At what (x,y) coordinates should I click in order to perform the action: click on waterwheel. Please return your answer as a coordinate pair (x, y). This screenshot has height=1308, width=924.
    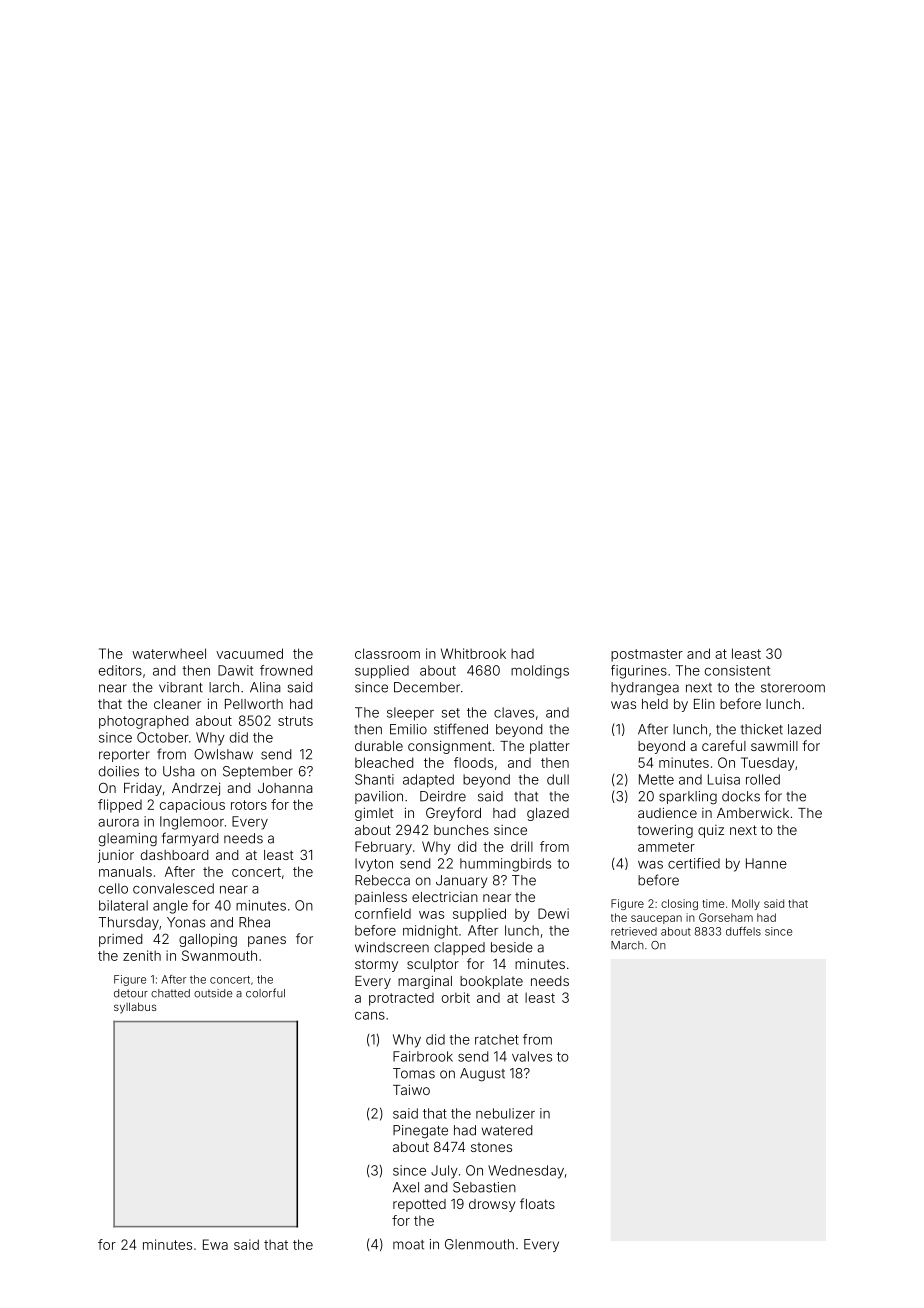
    Looking at the image, I should click on (169, 653).
